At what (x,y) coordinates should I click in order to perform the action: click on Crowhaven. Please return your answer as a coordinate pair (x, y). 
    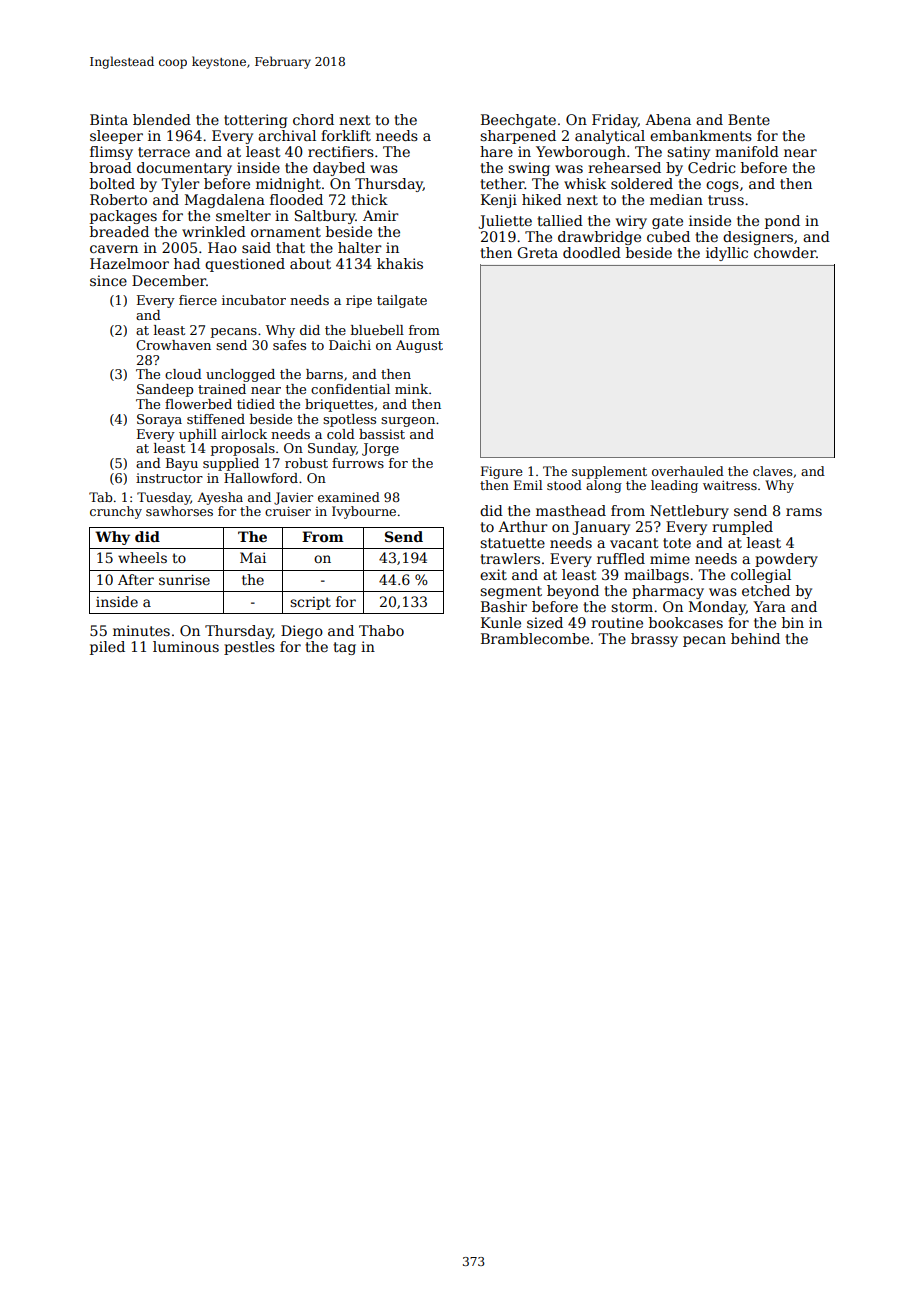
    Looking at the image, I should click on (173, 345).
